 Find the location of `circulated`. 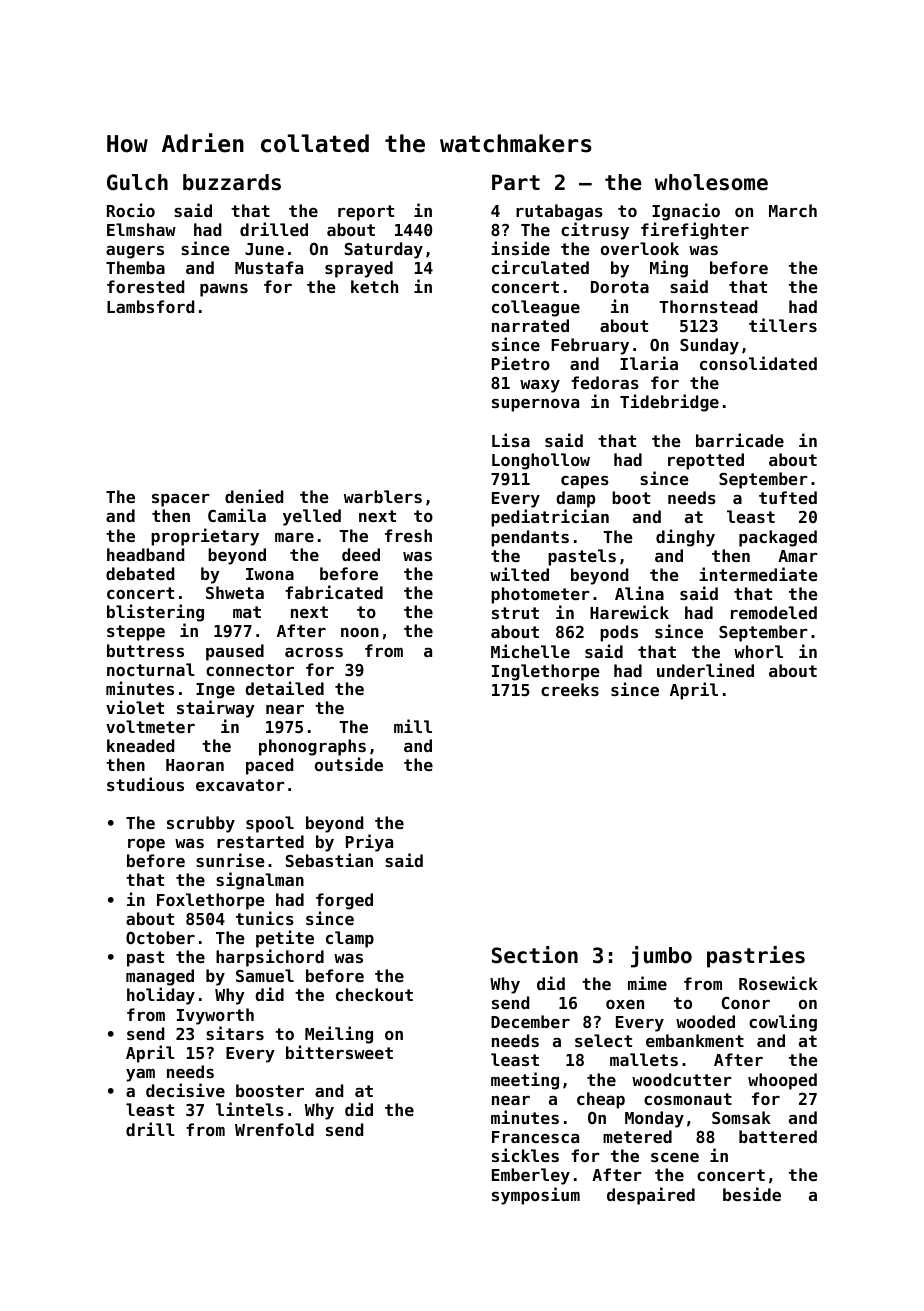

circulated is located at coordinates (540, 267).
